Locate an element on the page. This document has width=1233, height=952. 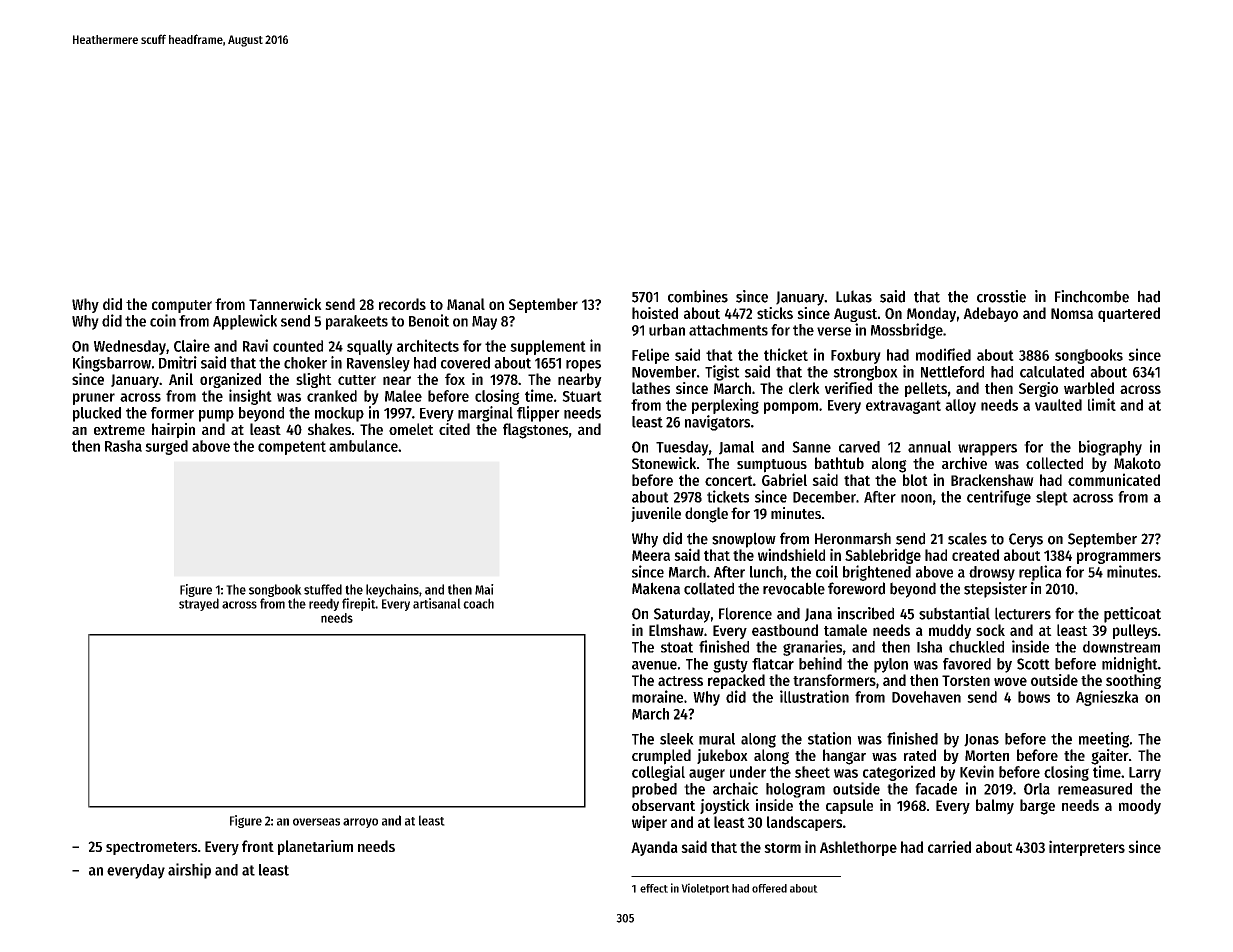
collegial is located at coordinates (658, 773).
